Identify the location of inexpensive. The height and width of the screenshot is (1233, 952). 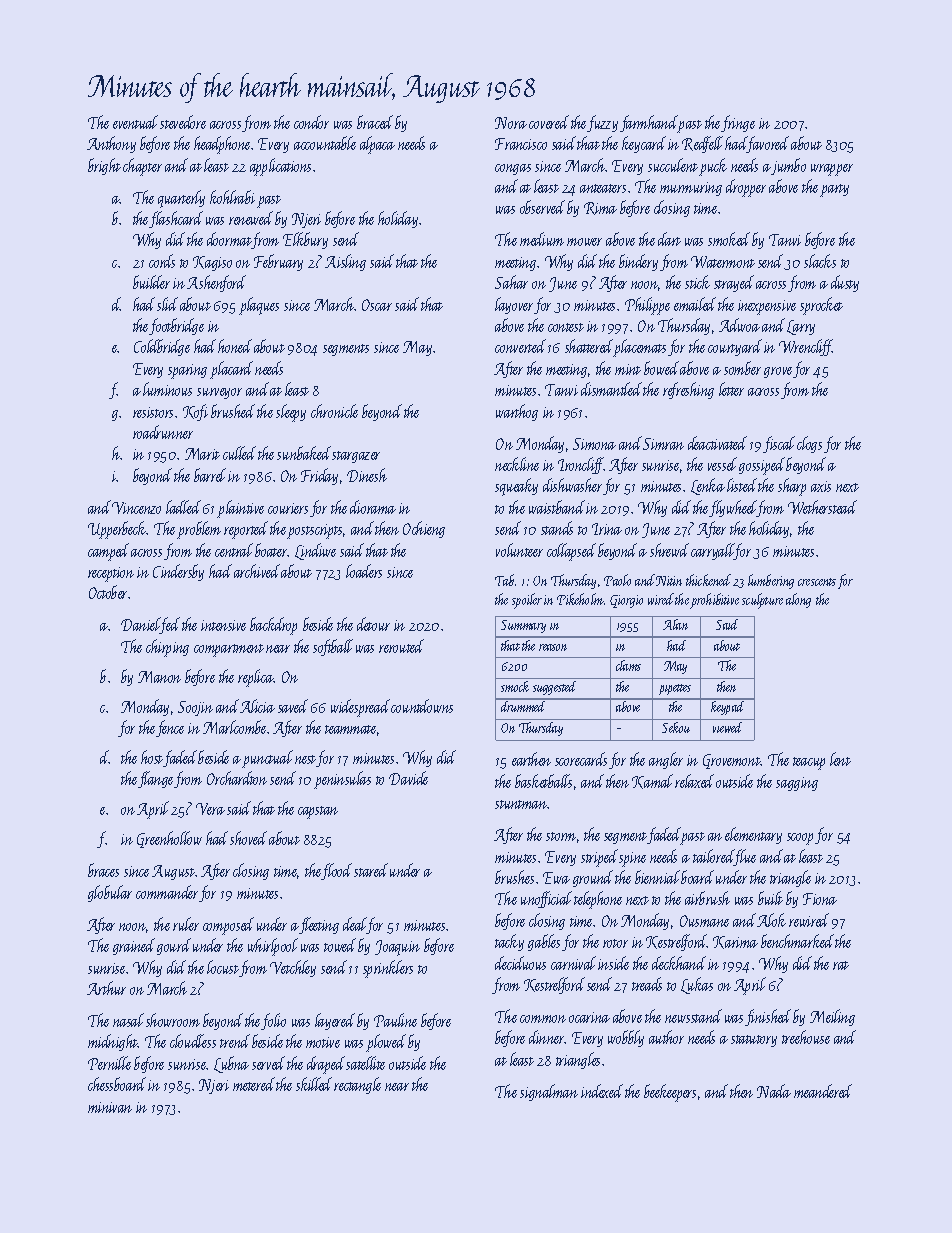
(767, 307).
